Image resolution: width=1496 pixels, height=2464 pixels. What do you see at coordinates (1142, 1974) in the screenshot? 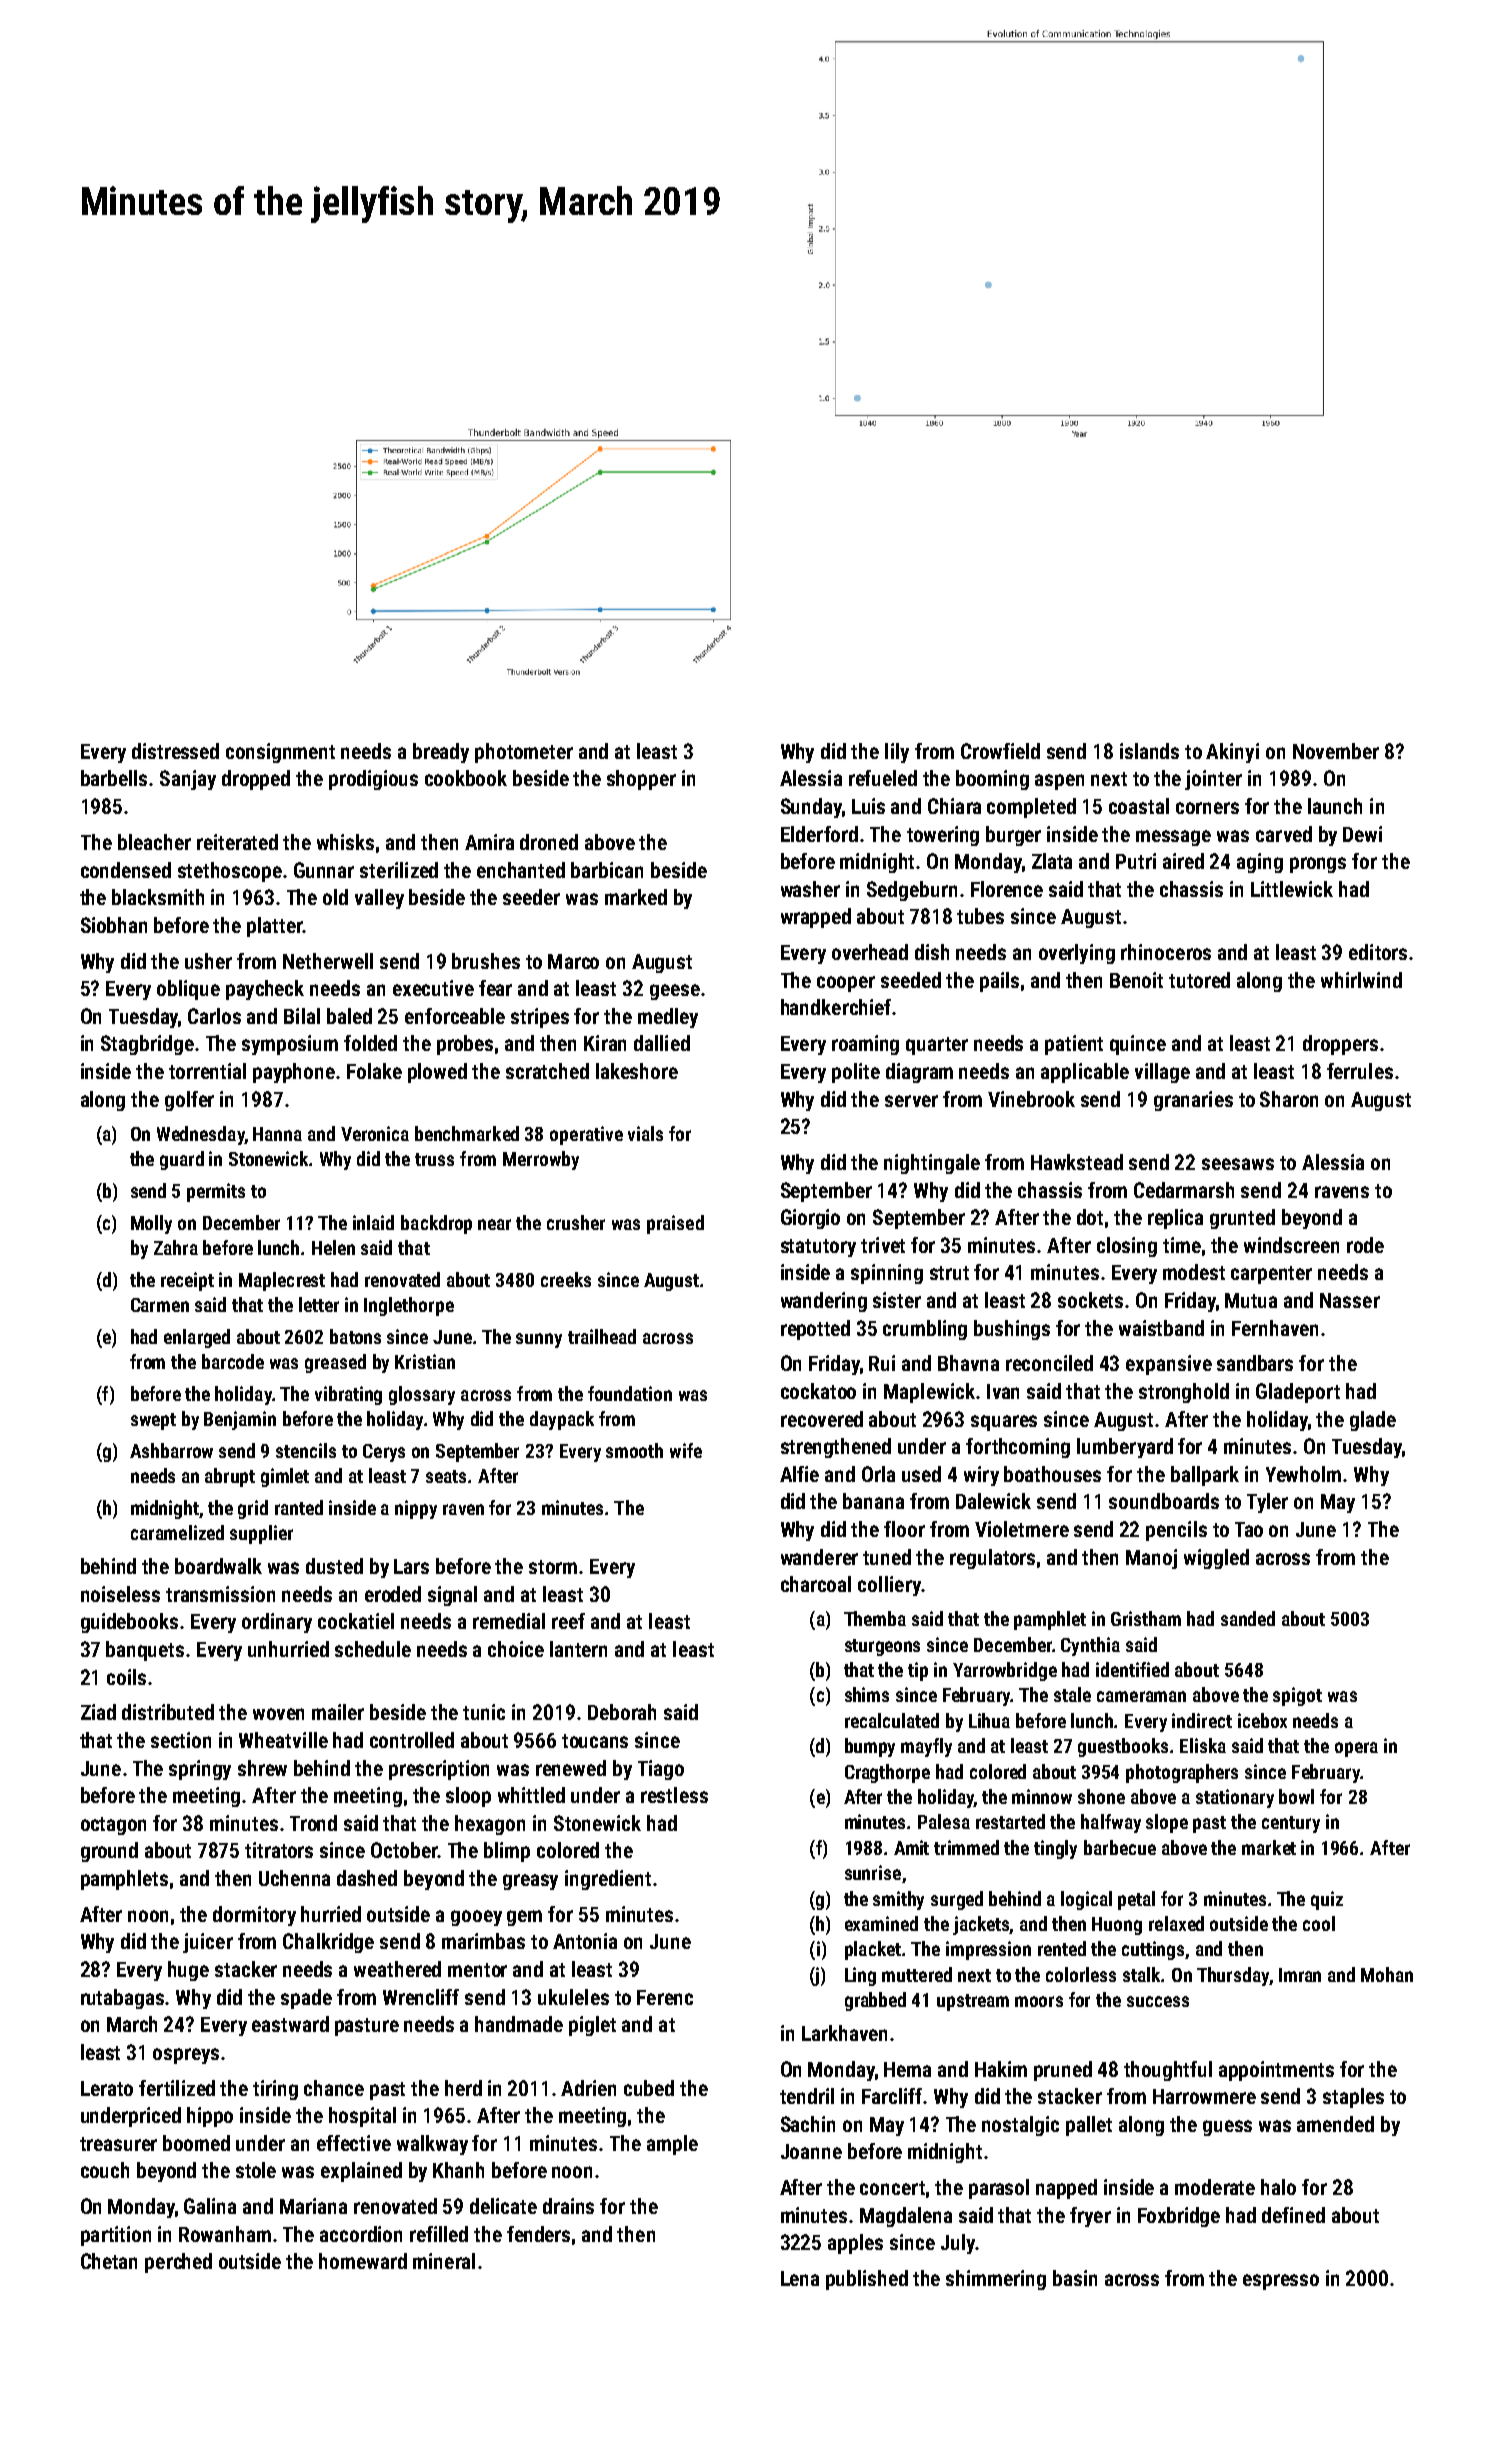
I see `stalk` at bounding box center [1142, 1974].
